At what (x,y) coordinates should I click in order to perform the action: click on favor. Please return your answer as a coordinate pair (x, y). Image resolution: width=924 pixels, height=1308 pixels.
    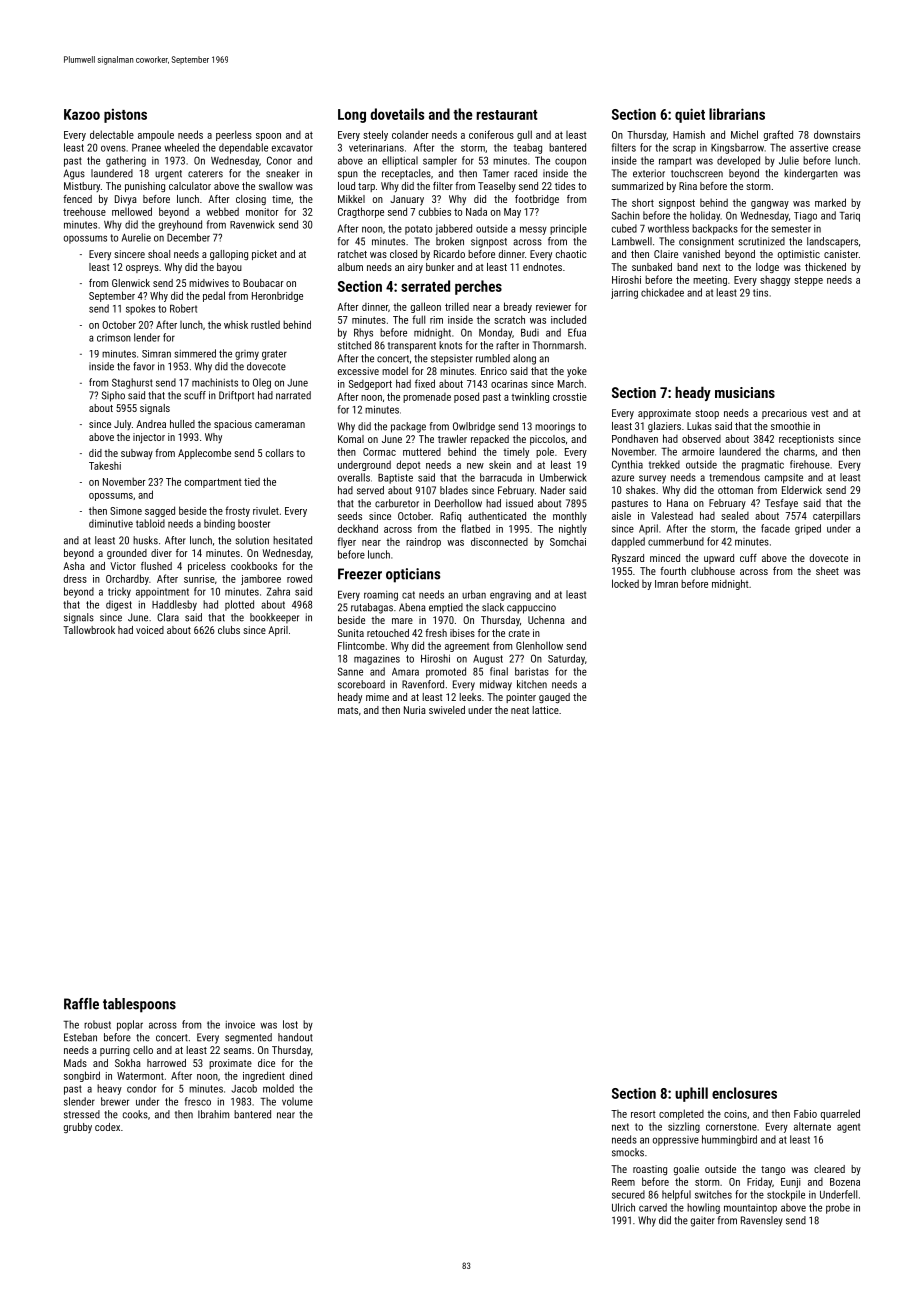
    Looking at the image, I should click on (144, 366).
